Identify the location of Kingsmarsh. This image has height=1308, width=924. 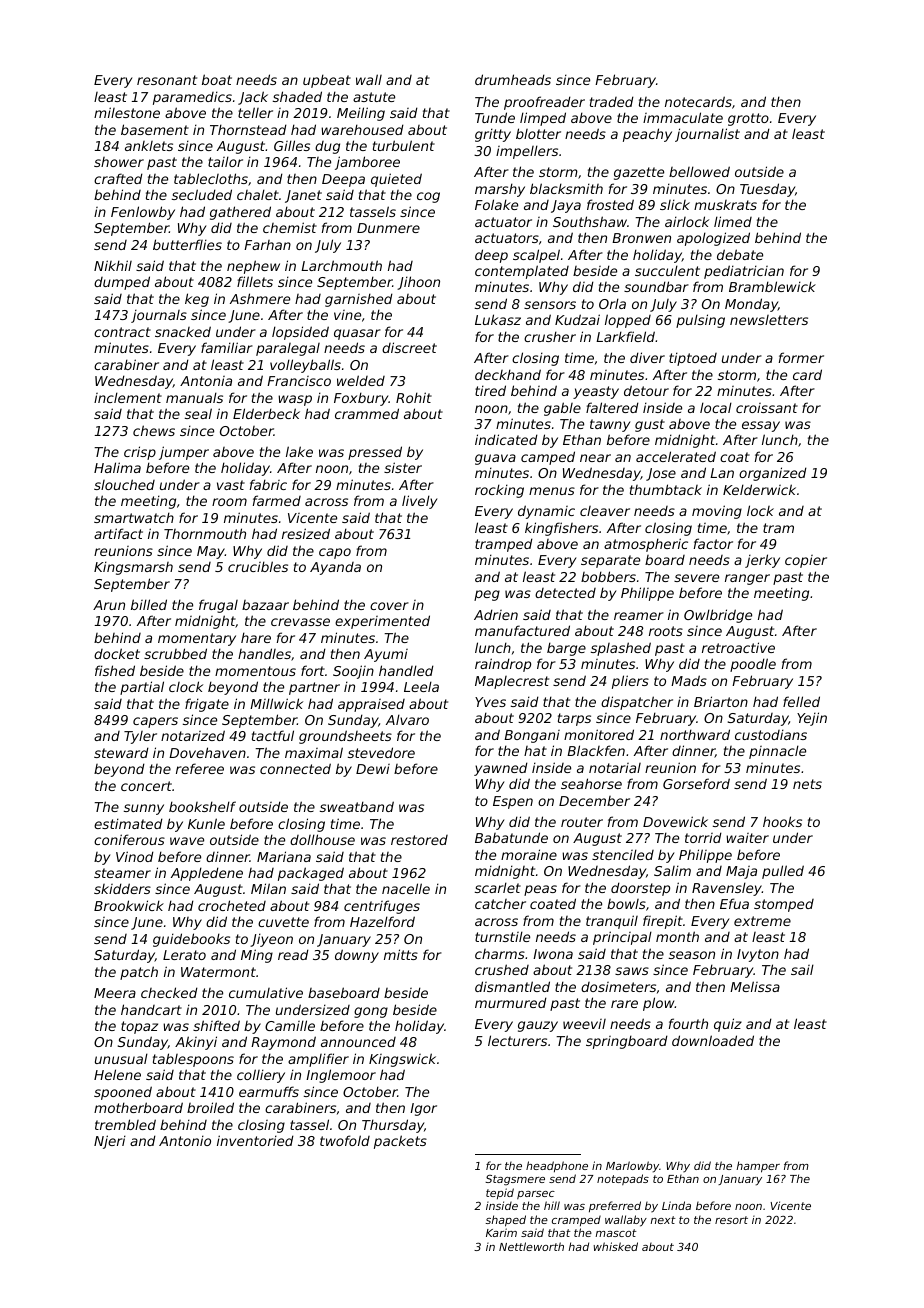
(133, 568).
